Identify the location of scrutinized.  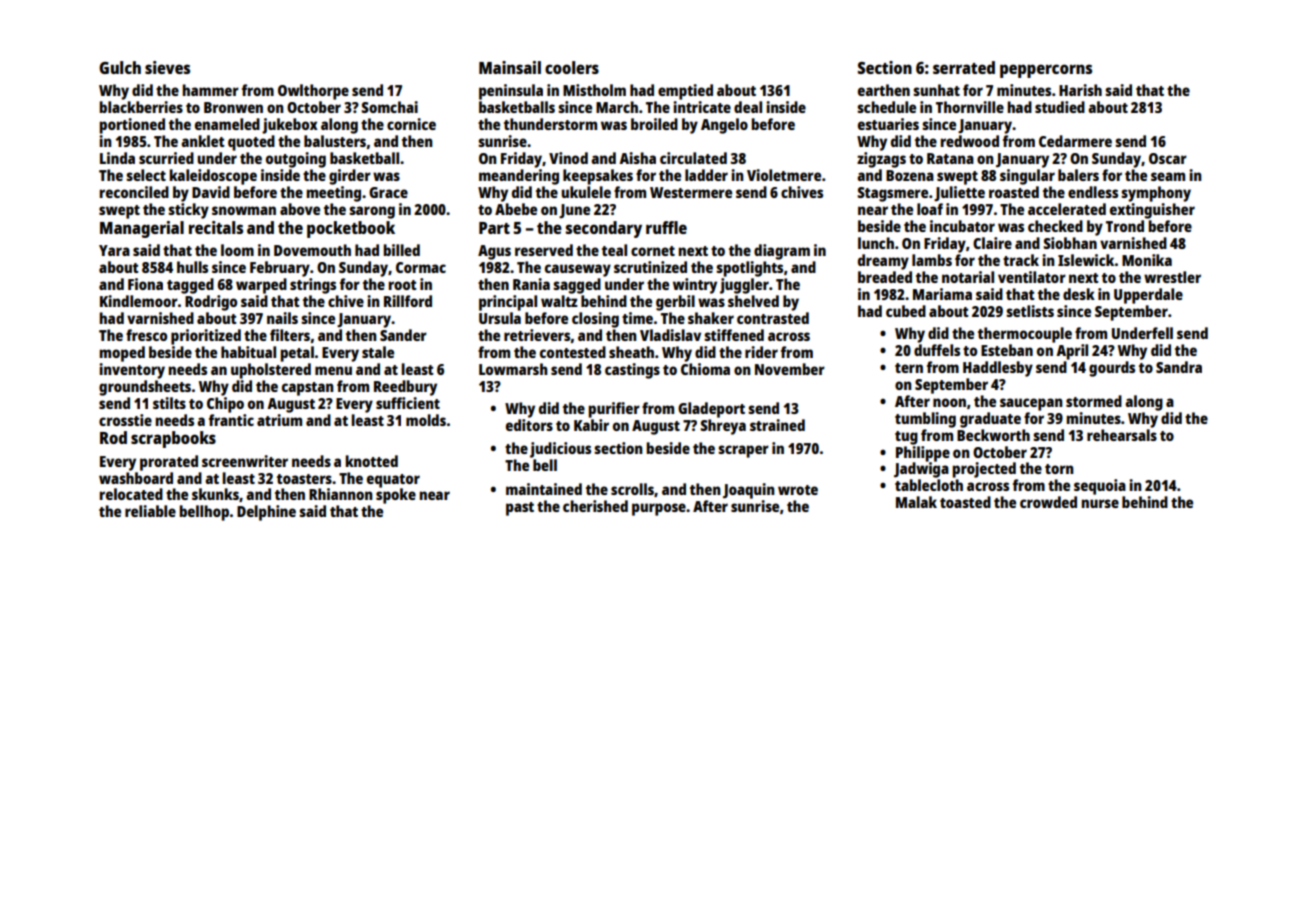
(650, 267).
